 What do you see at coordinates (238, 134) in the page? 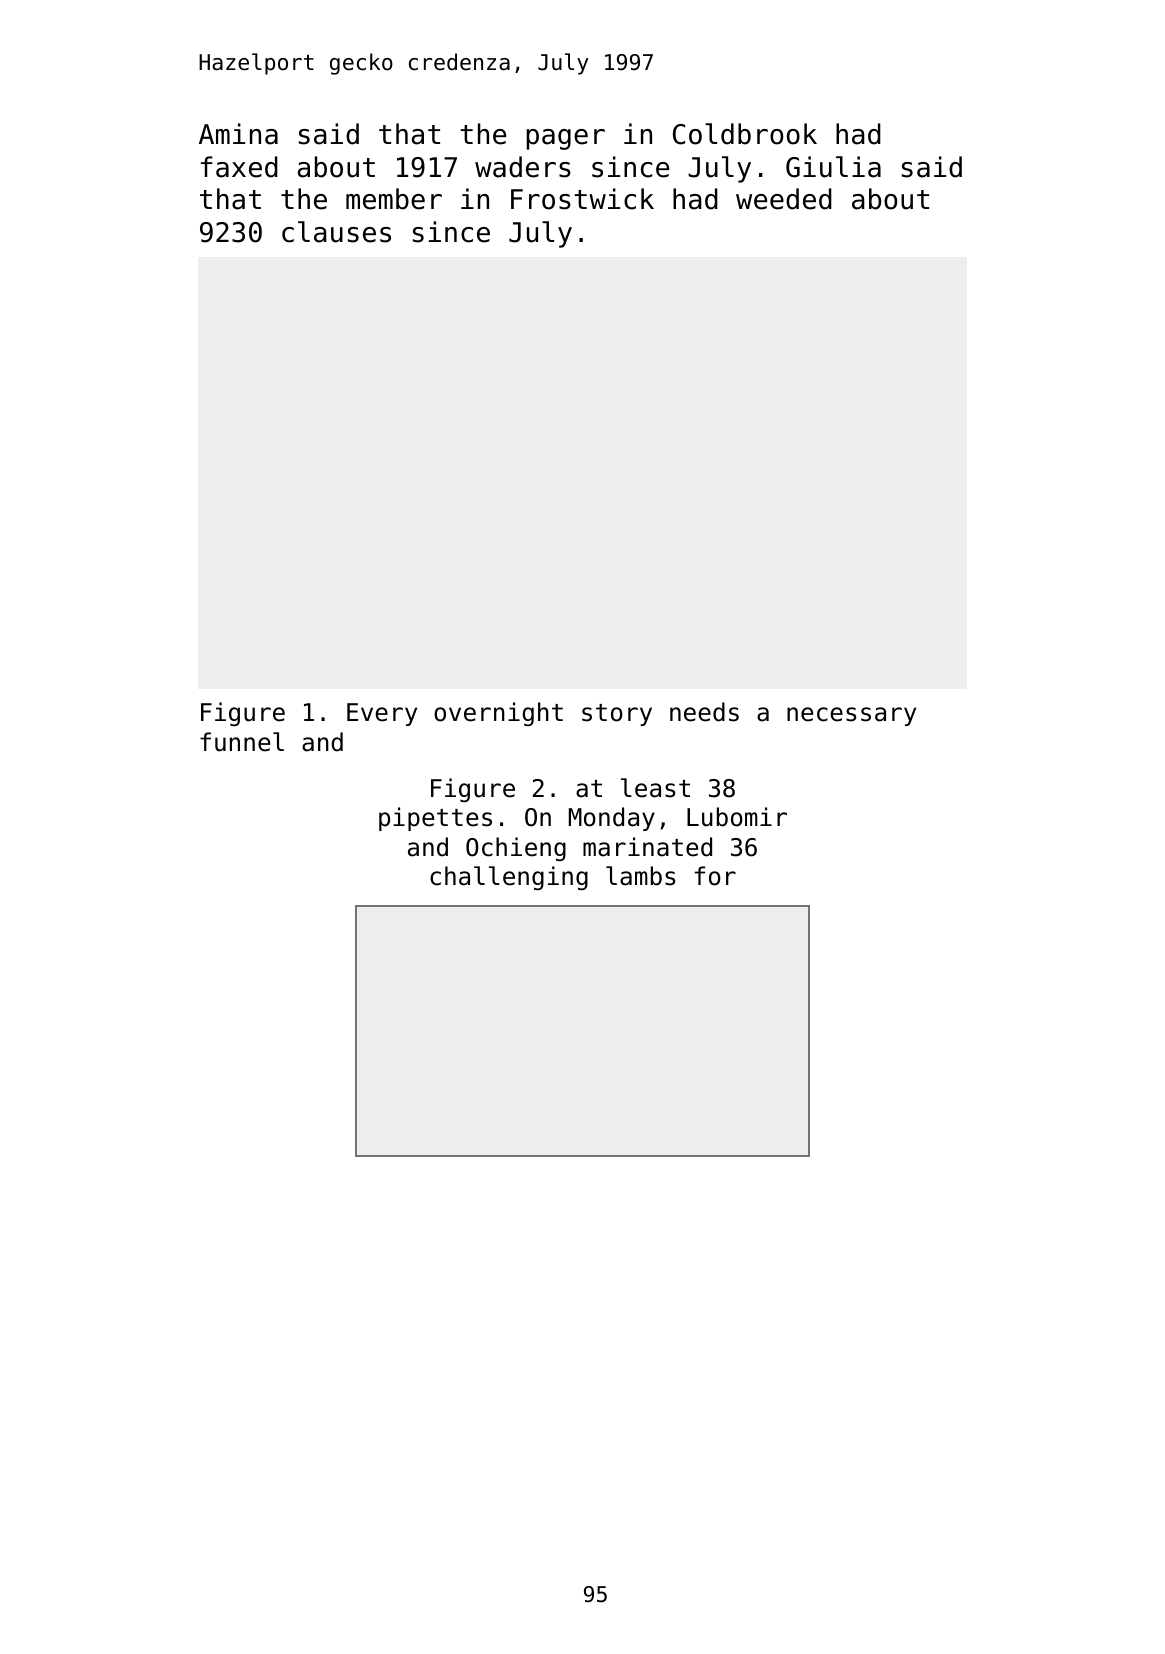
I see `Amina` at bounding box center [238, 134].
